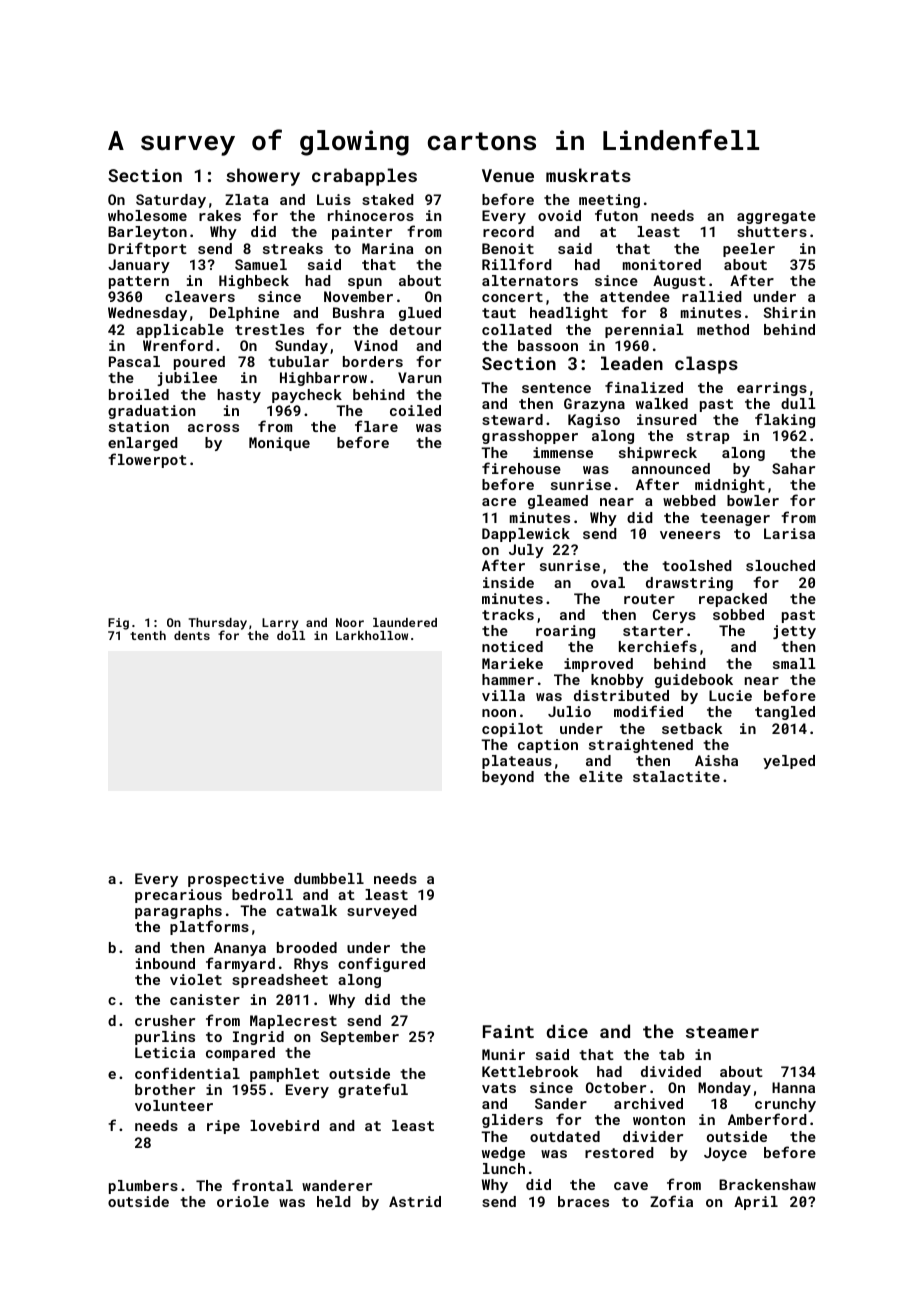  Describe the element at coordinates (517, 762) in the screenshot. I see `plateaus` at that location.
